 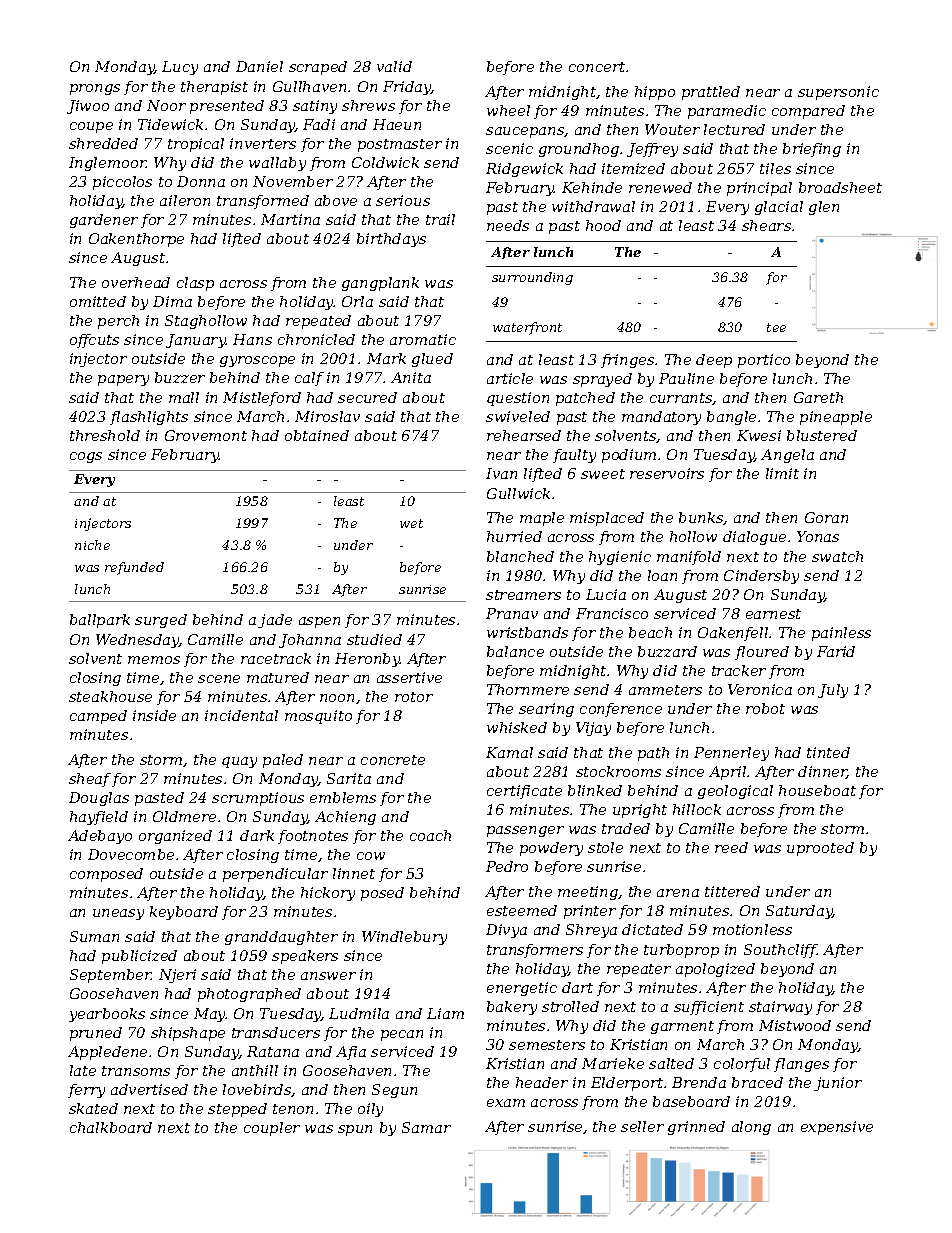 I want to click on mandatory, so click(x=661, y=418).
